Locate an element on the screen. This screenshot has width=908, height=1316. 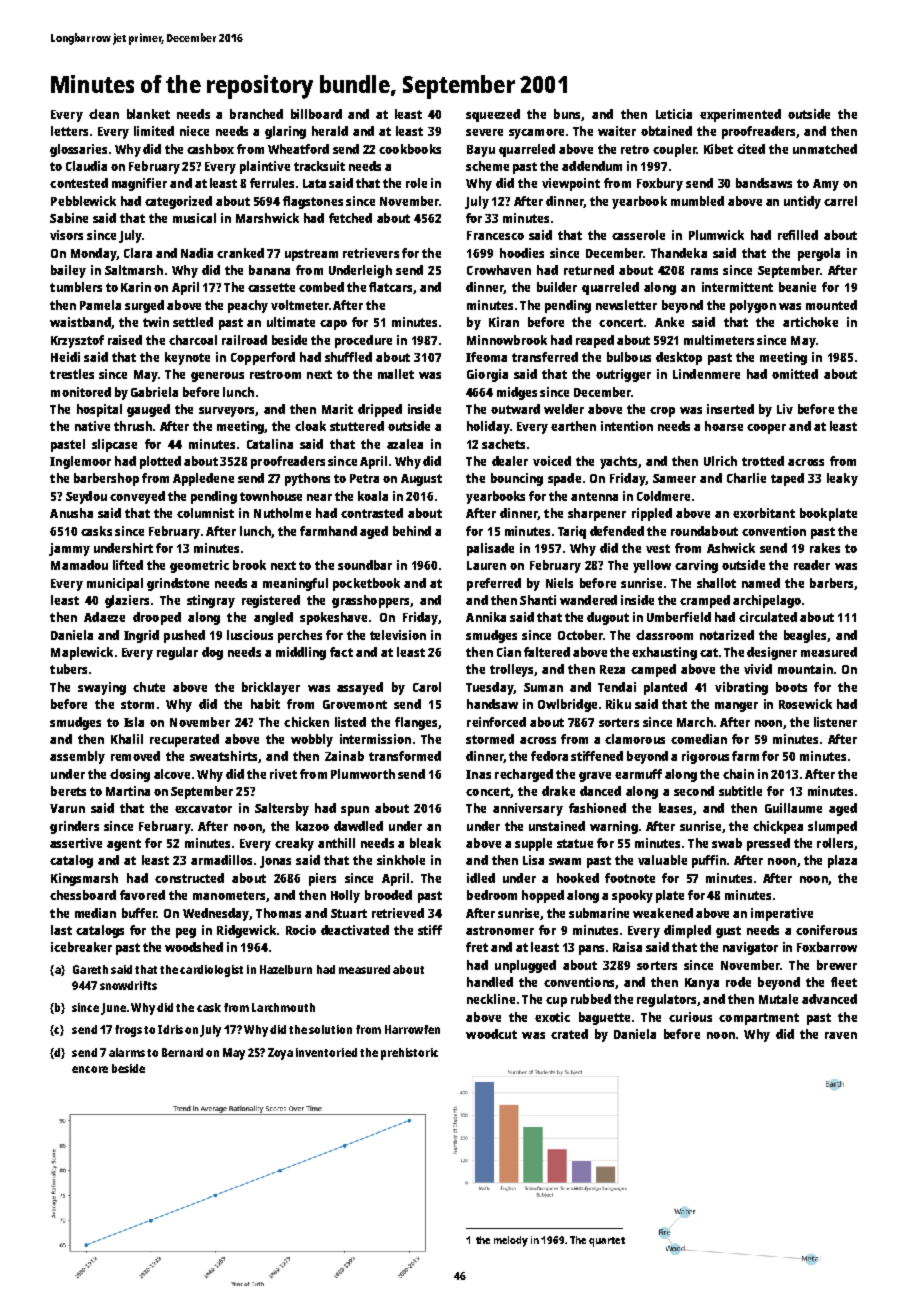
Martina is located at coordinates (128, 791).
